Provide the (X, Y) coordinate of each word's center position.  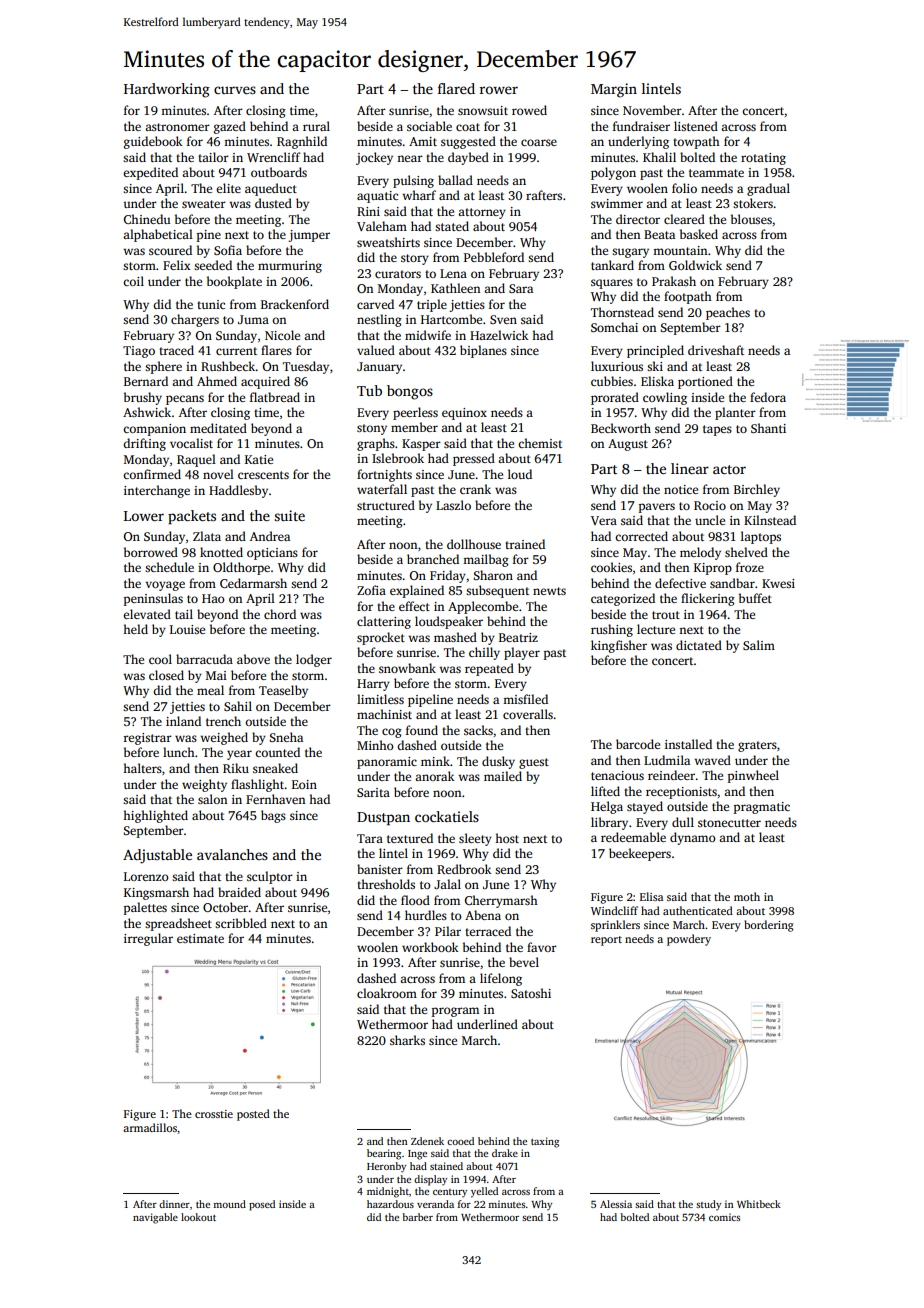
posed (262, 1205)
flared (456, 88)
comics (724, 1217)
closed (166, 675)
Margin (614, 90)
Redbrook (464, 869)
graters (757, 746)
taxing (545, 1142)
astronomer (177, 127)
